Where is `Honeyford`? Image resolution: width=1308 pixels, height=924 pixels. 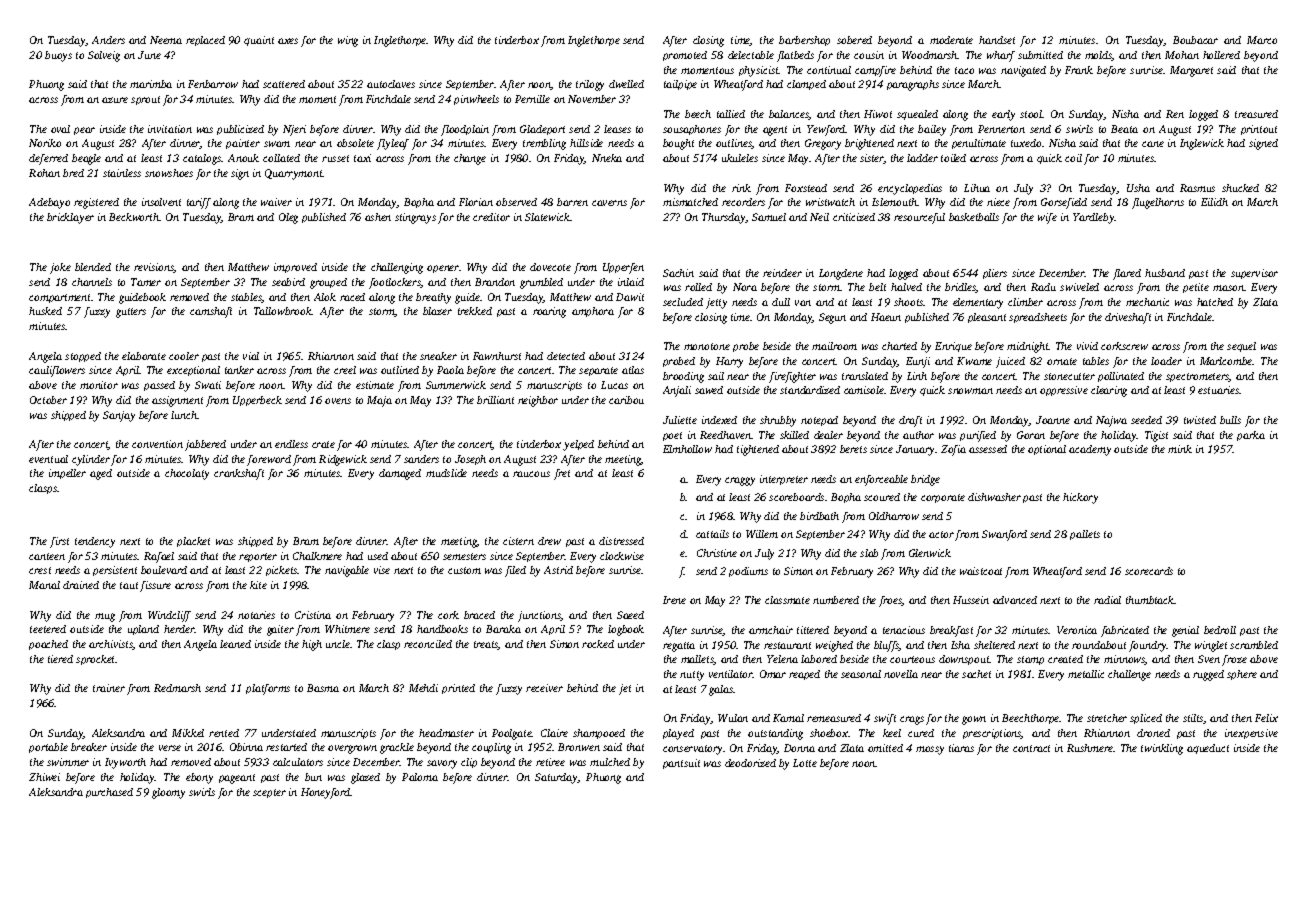 Honeyford is located at coordinates (326, 793).
